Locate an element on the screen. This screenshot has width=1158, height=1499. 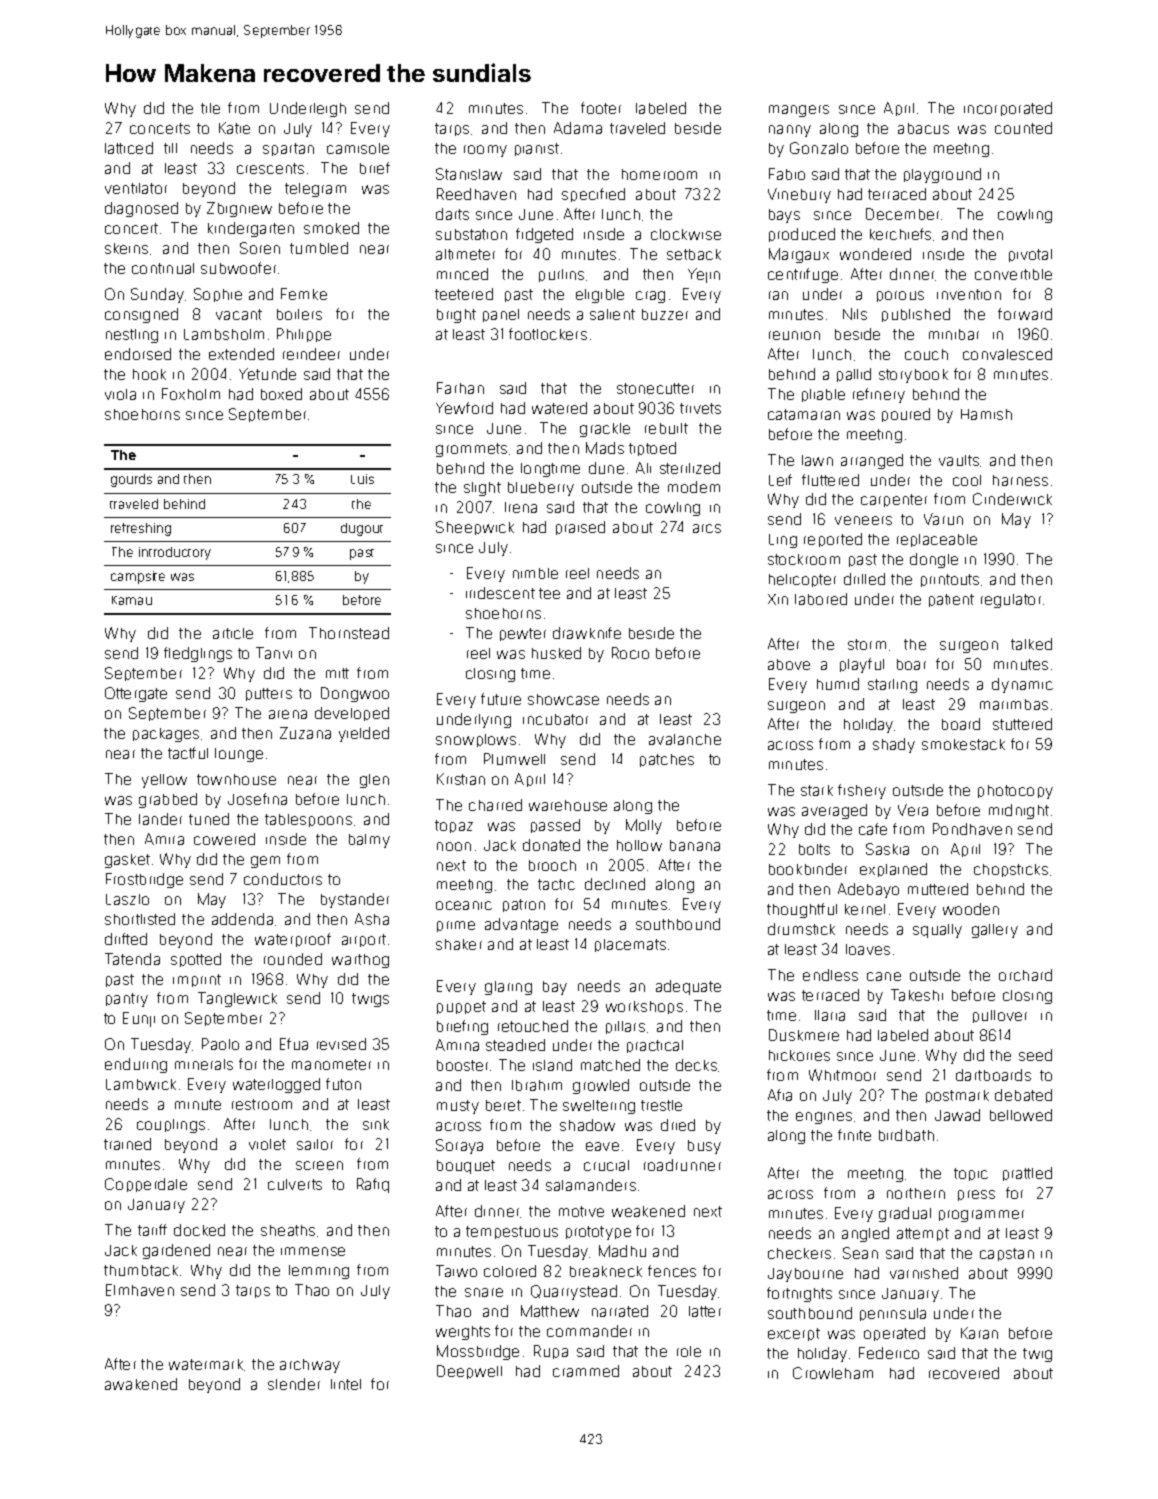
Ottergate is located at coordinates (136, 694).
